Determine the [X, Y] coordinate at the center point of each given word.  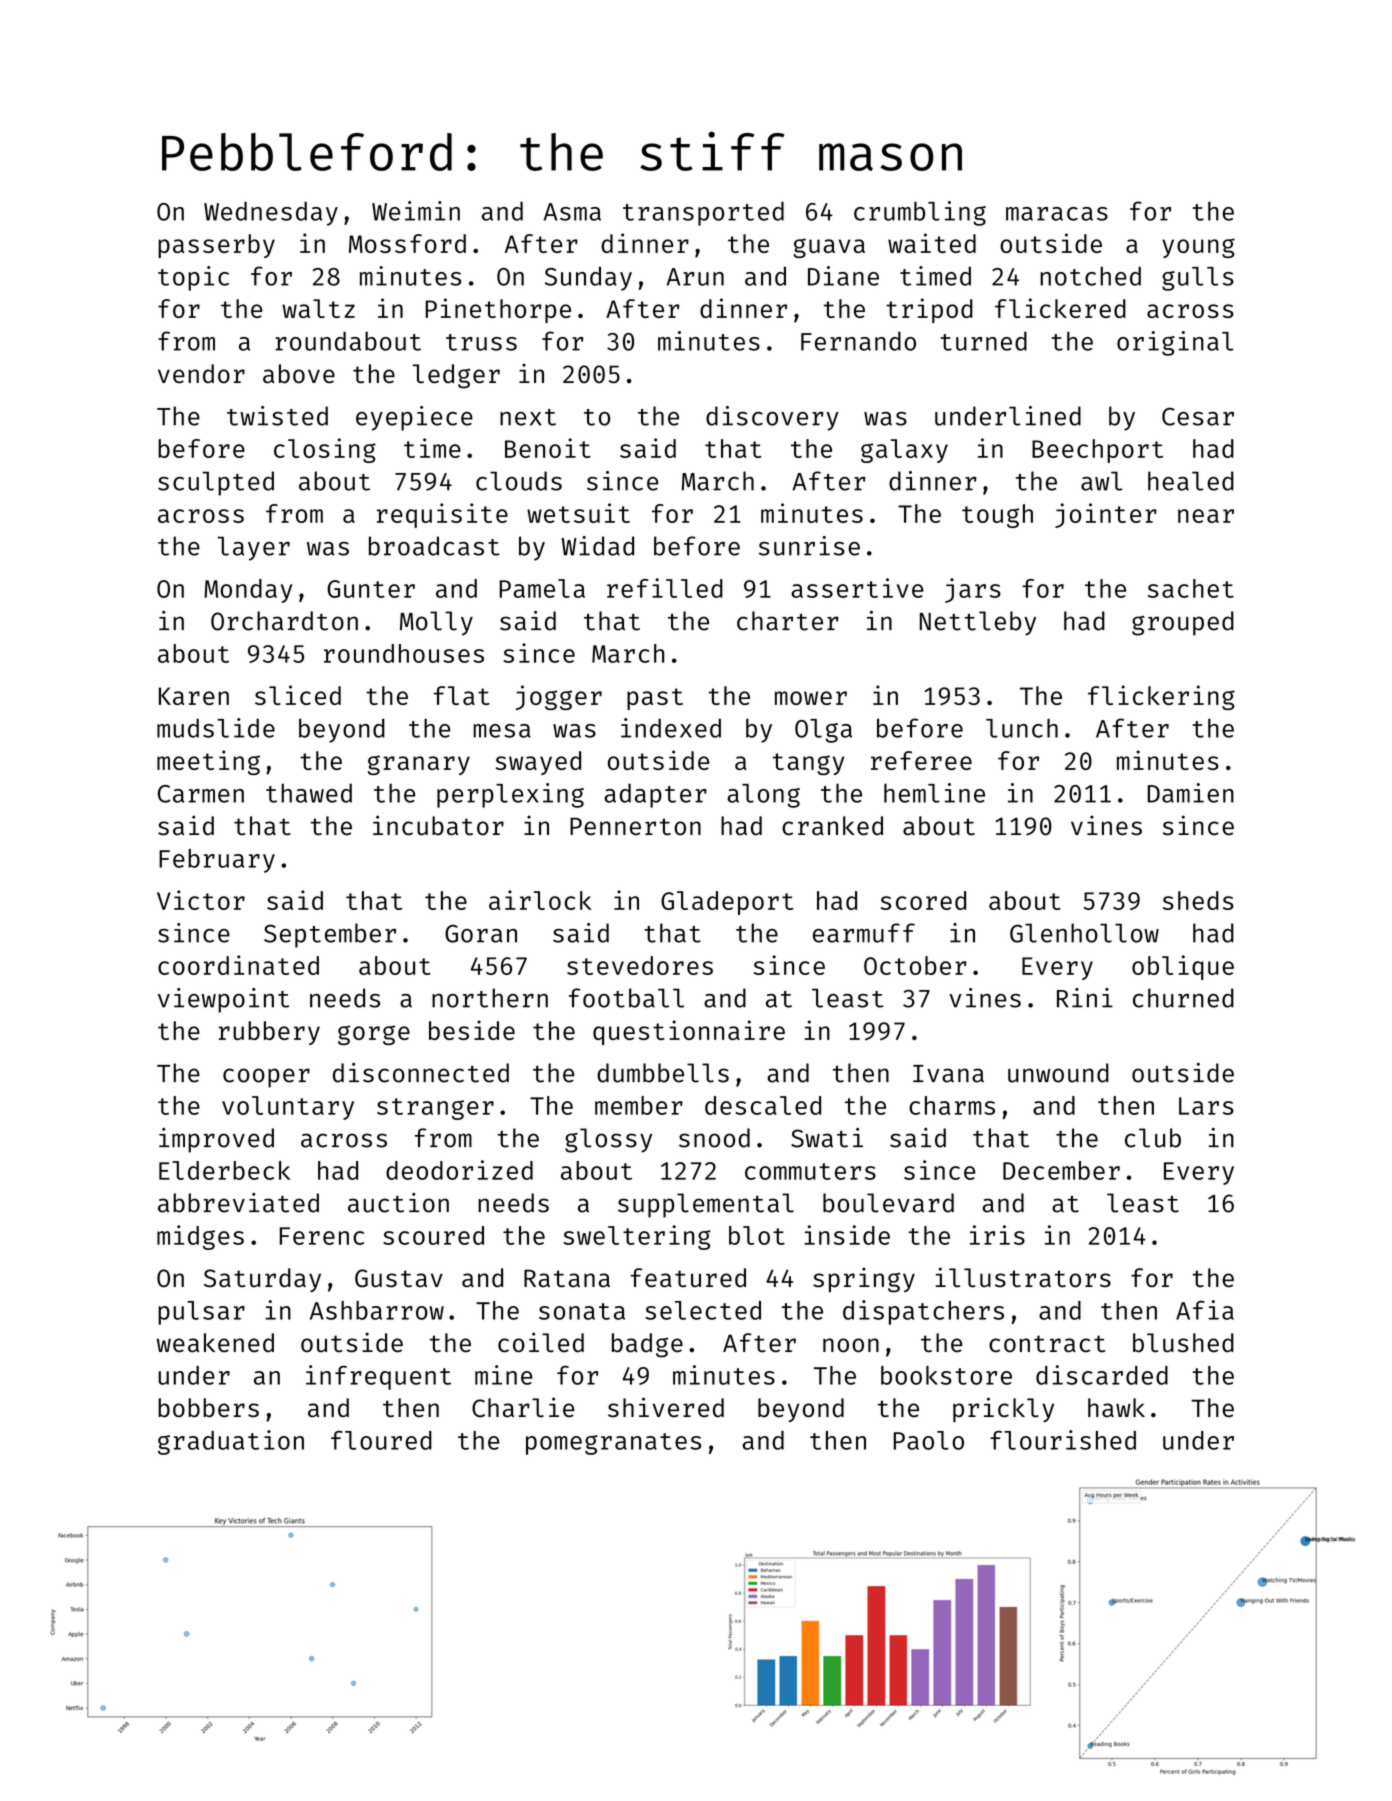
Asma [572, 212]
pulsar [201, 1313]
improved [216, 1140]
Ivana [948, 1074]
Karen [194, 696]
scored [923, 900]
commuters [810, 1171]
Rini [1085, 998]
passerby [216, 246]
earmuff [864, 933]
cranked [832, 826]
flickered [1060, 308]
